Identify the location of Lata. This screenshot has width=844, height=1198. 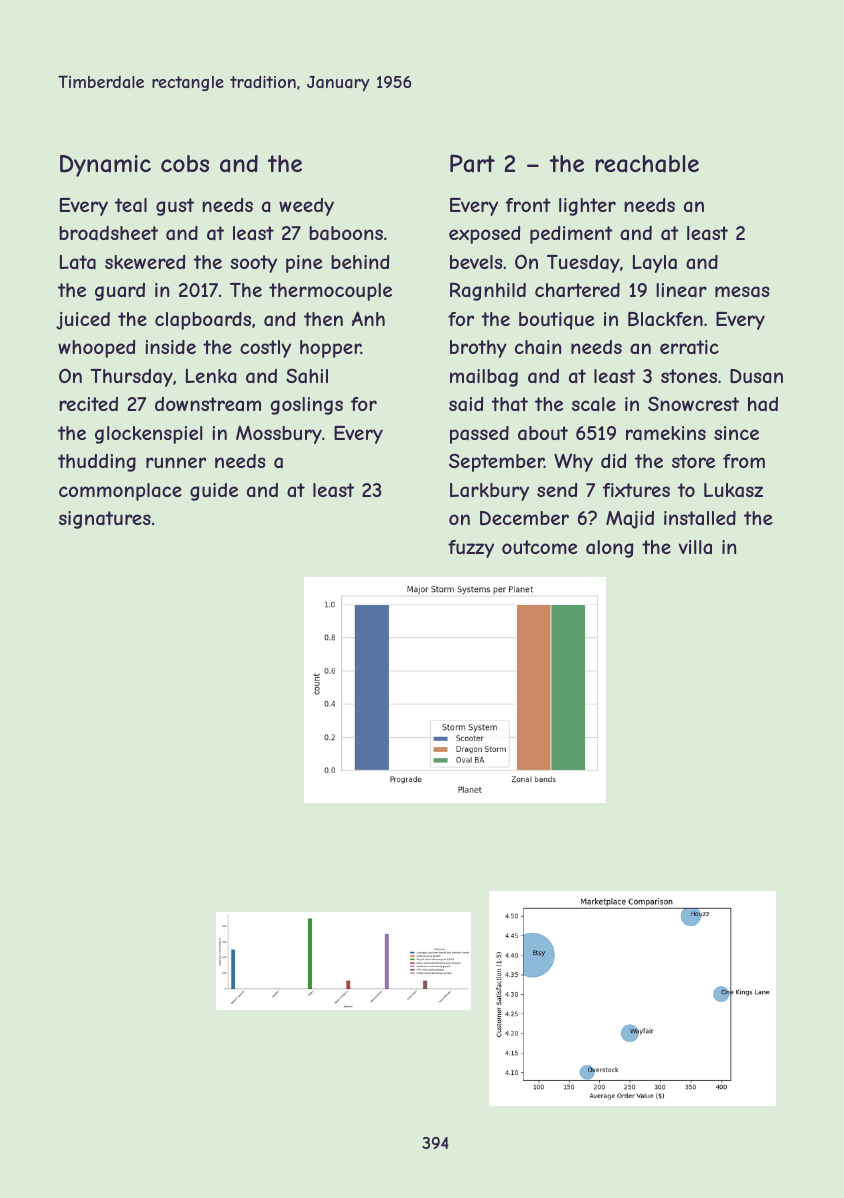
(78, 262).
